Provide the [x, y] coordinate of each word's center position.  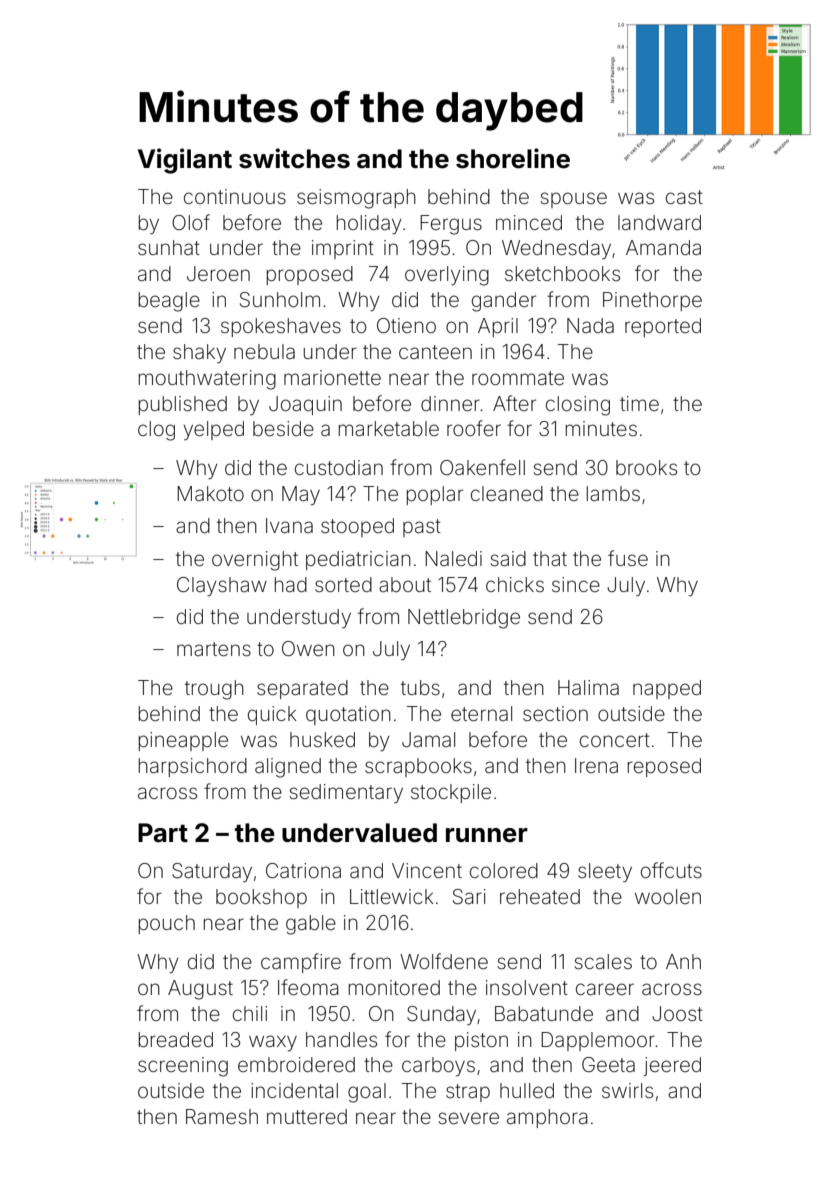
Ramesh [222, 1116]
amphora [547, 1118]
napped [667, 689]
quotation [348, 715]
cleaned [507, 493]
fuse [628, 558]
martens [214, 649]
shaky [199, 353]
